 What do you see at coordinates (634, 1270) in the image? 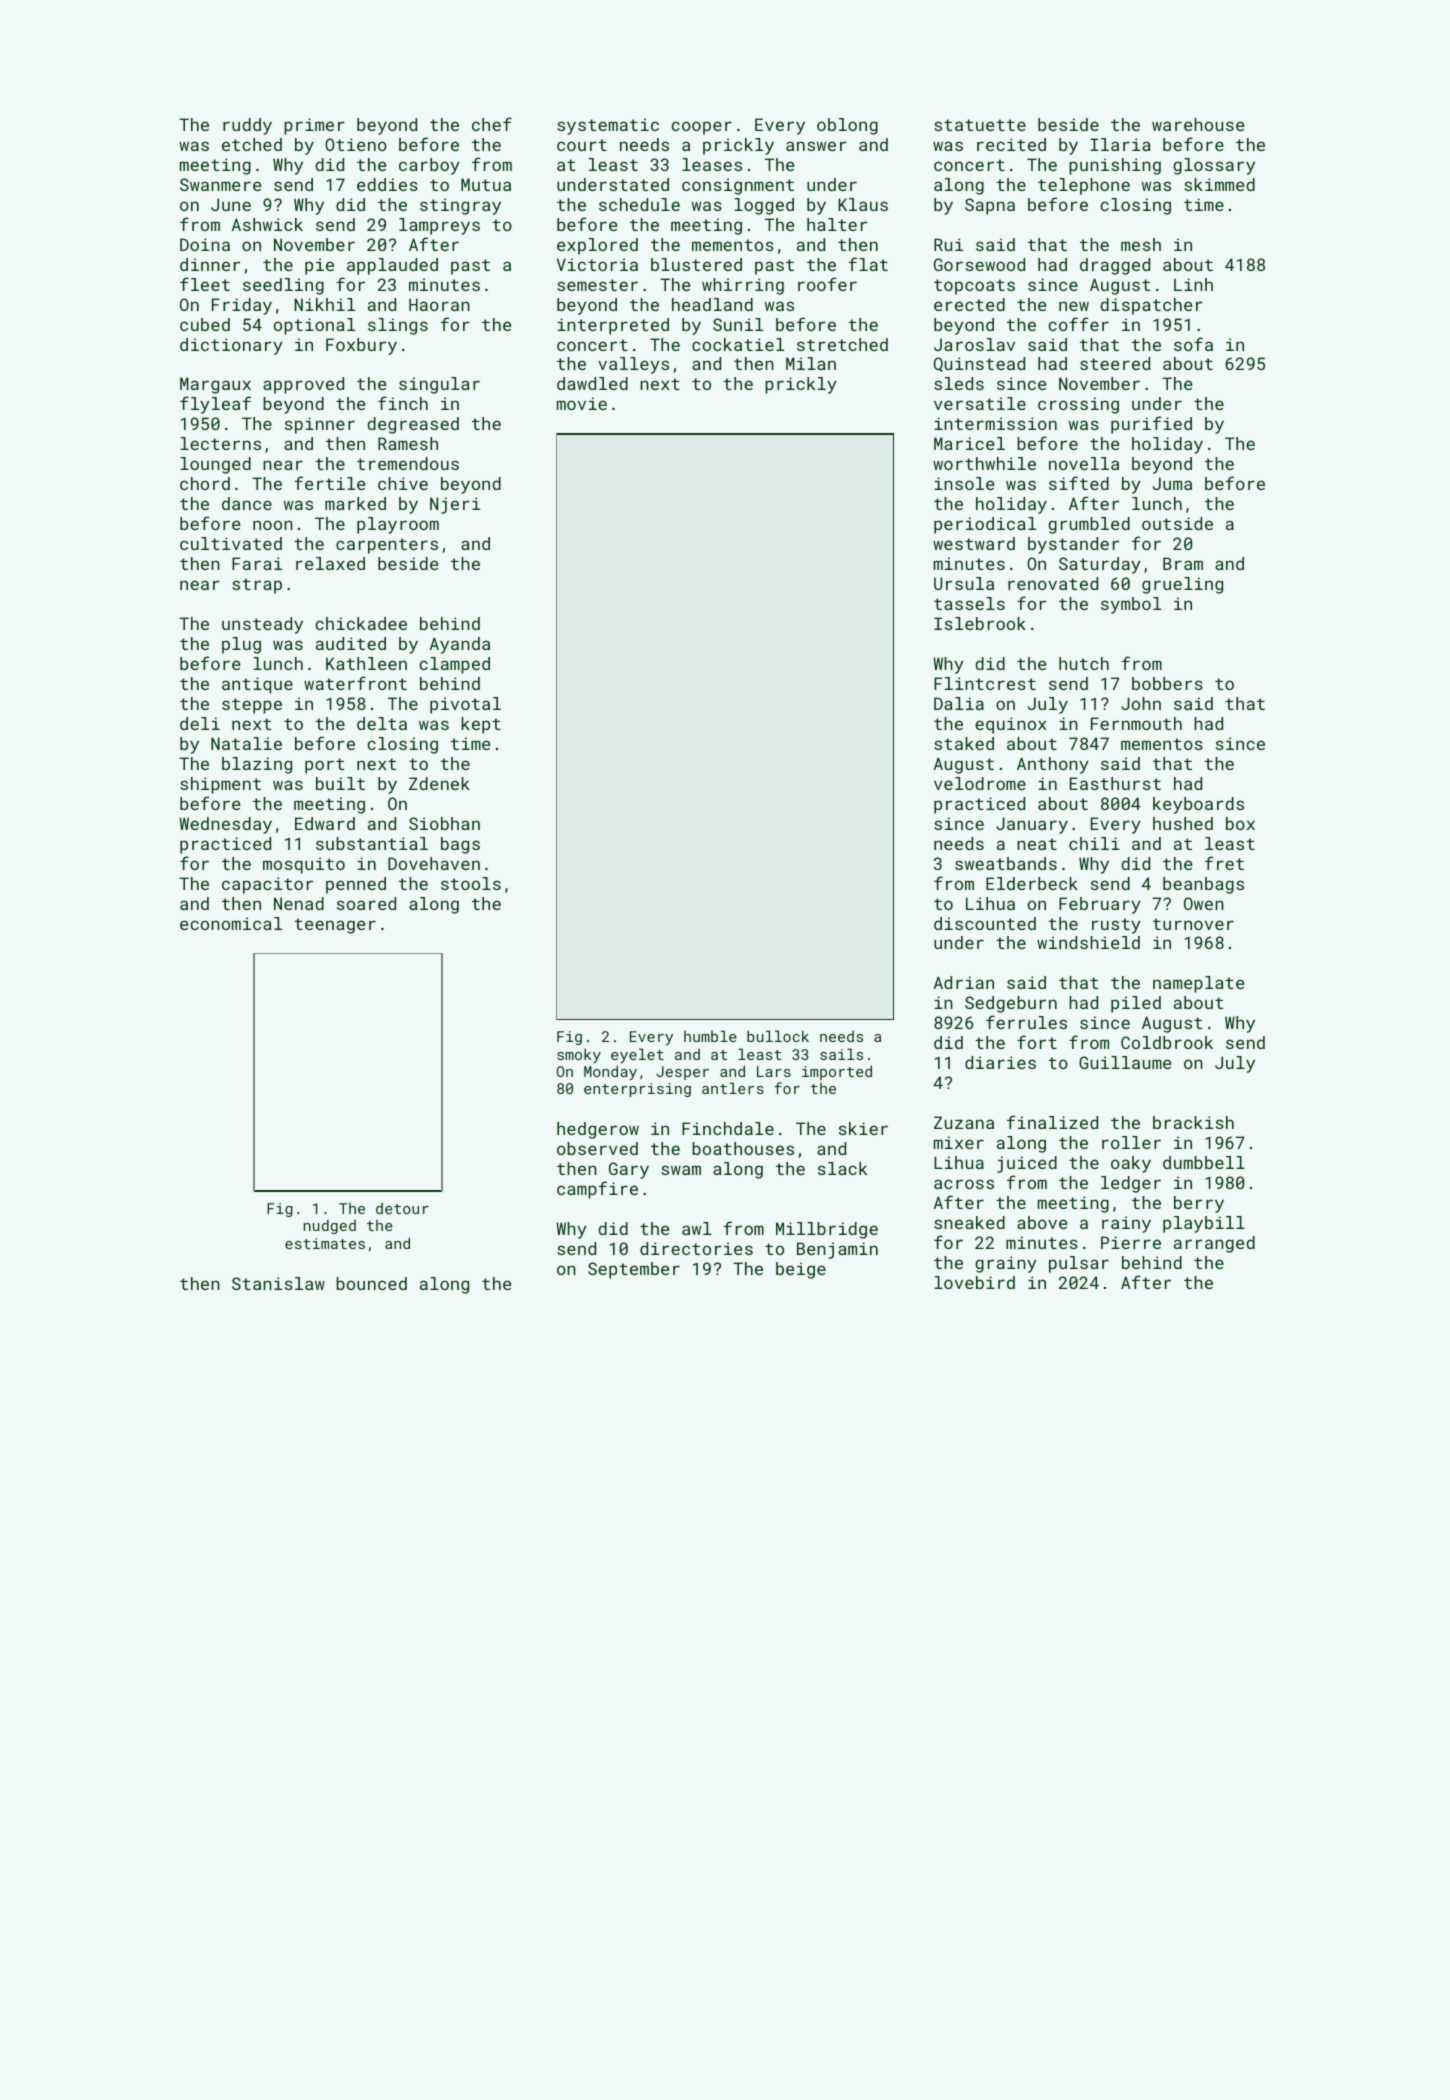
I see `September` at bounding box center [634, 1270].
